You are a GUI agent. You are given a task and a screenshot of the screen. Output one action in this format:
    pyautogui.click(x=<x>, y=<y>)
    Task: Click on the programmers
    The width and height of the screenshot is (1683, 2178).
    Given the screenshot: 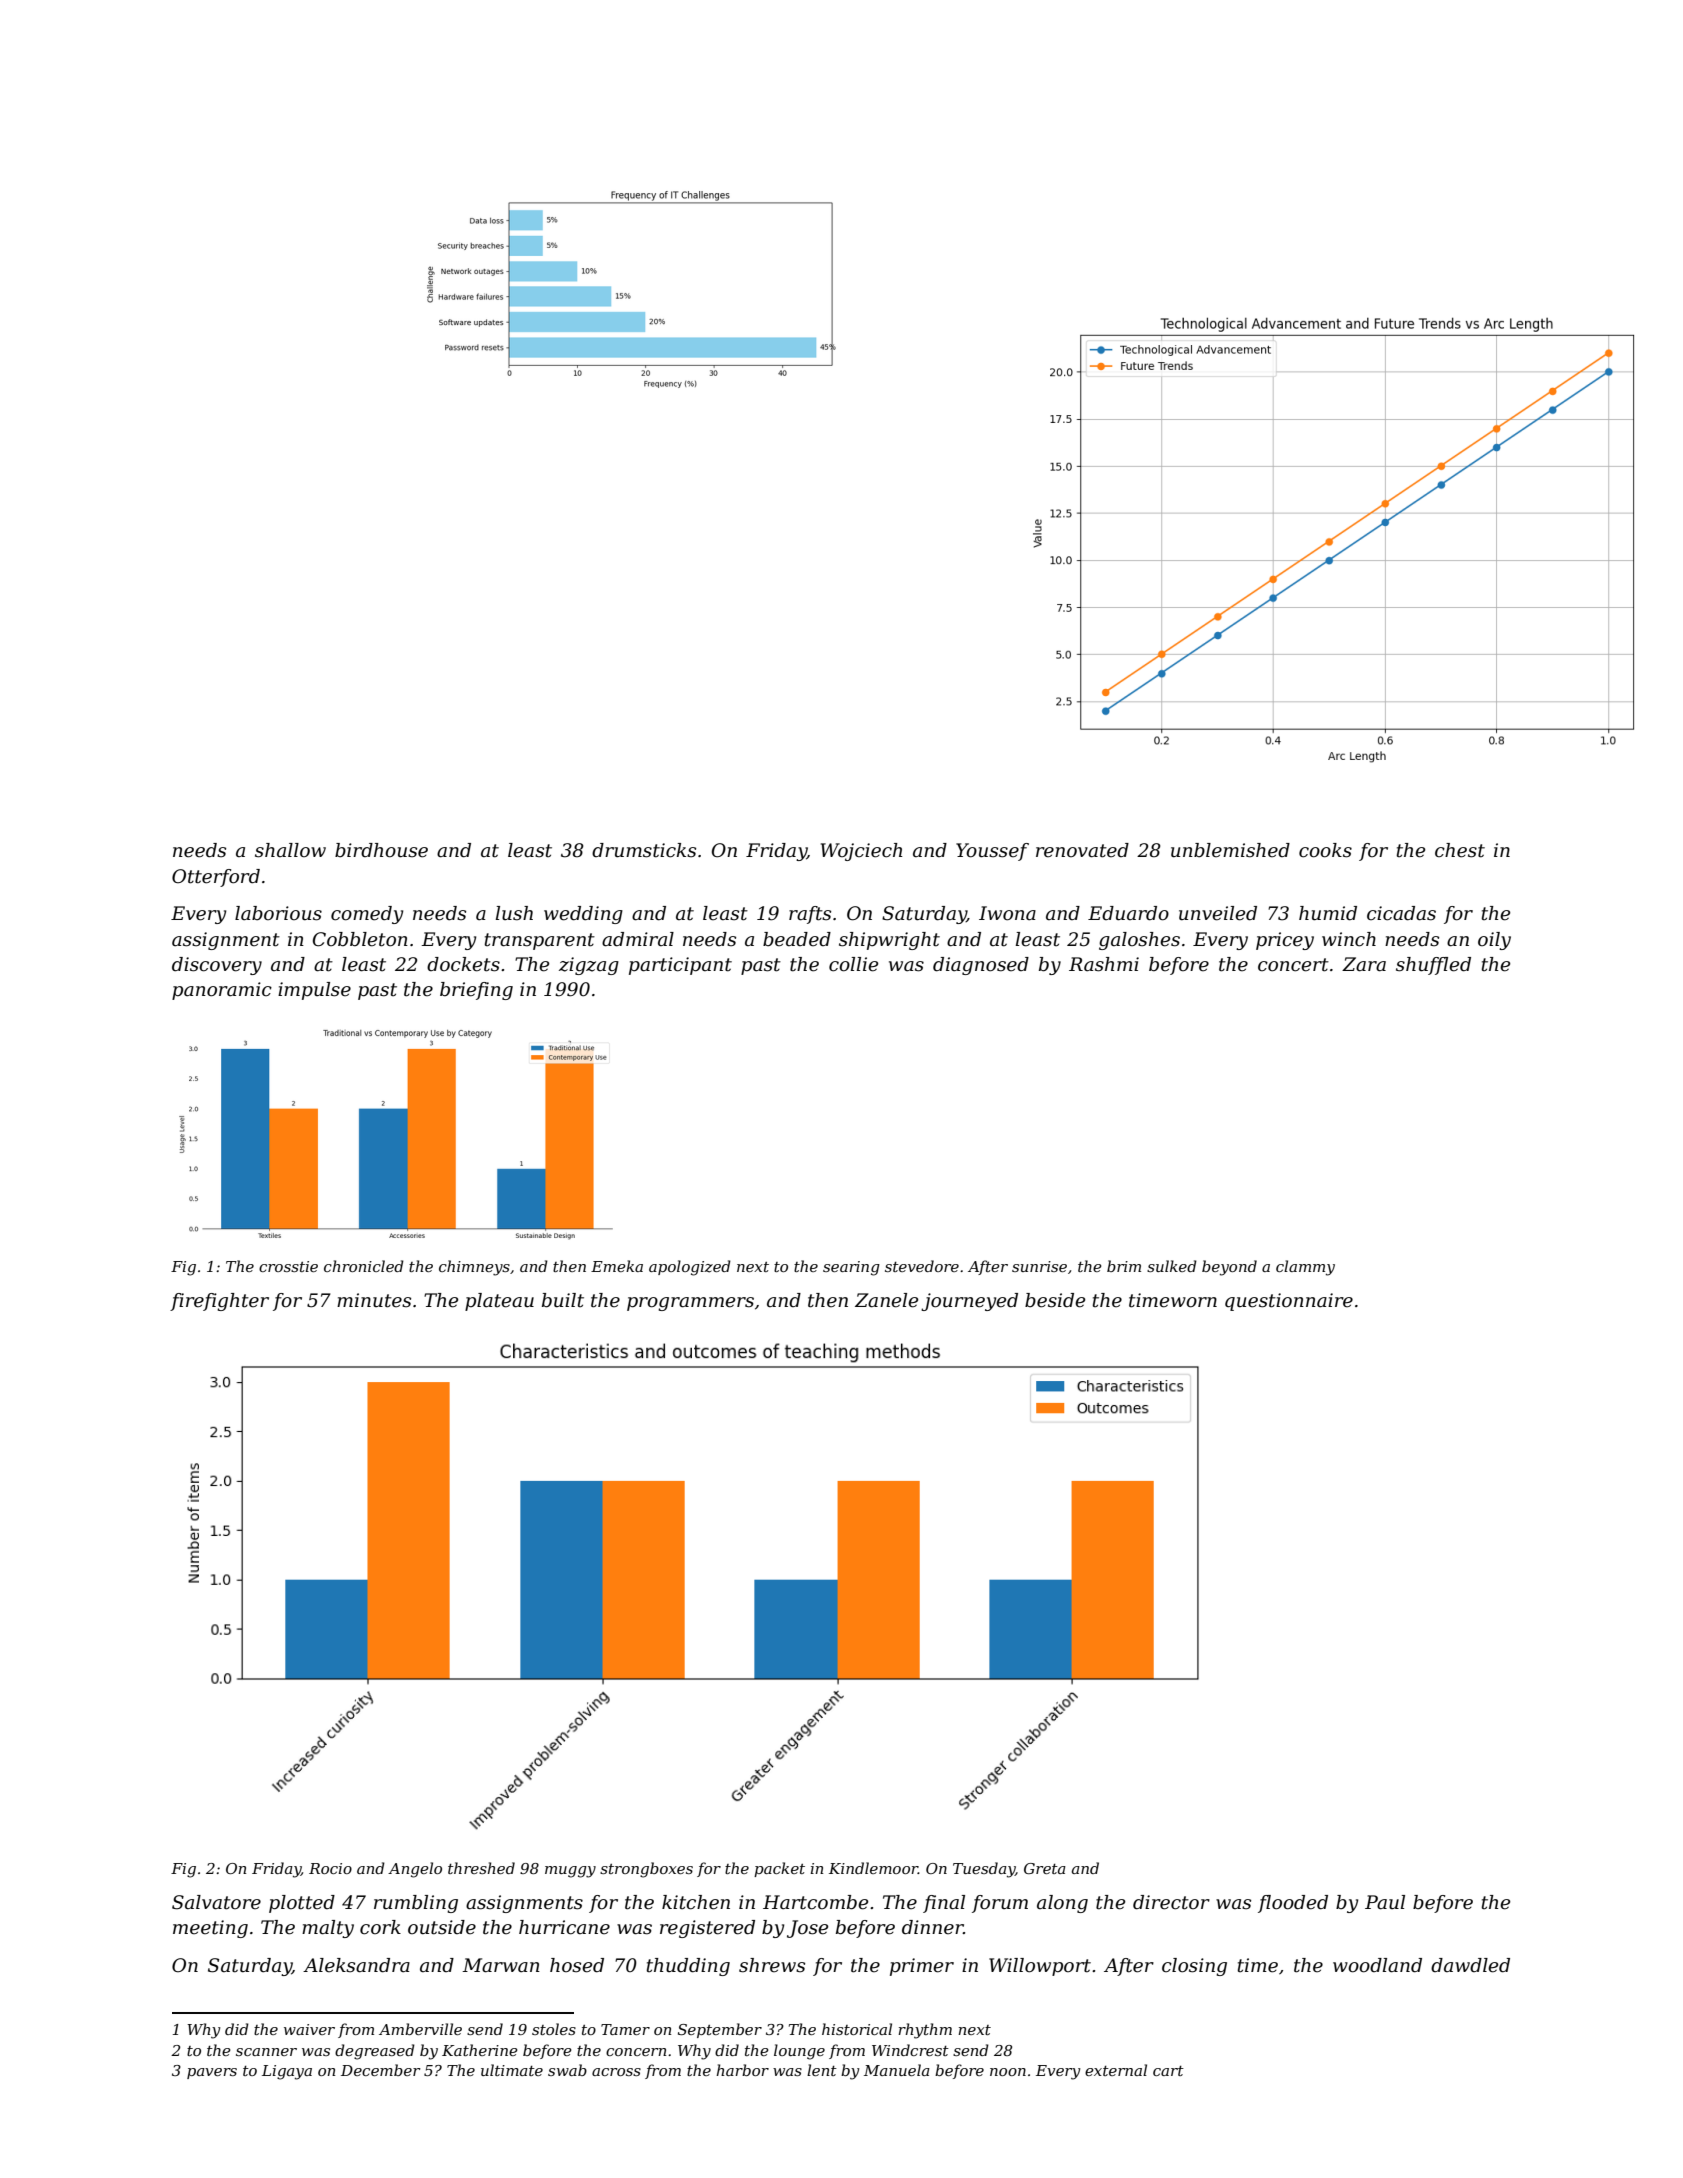 What is the action you would take?
    pyautogui.click(x=690, y=1304)
